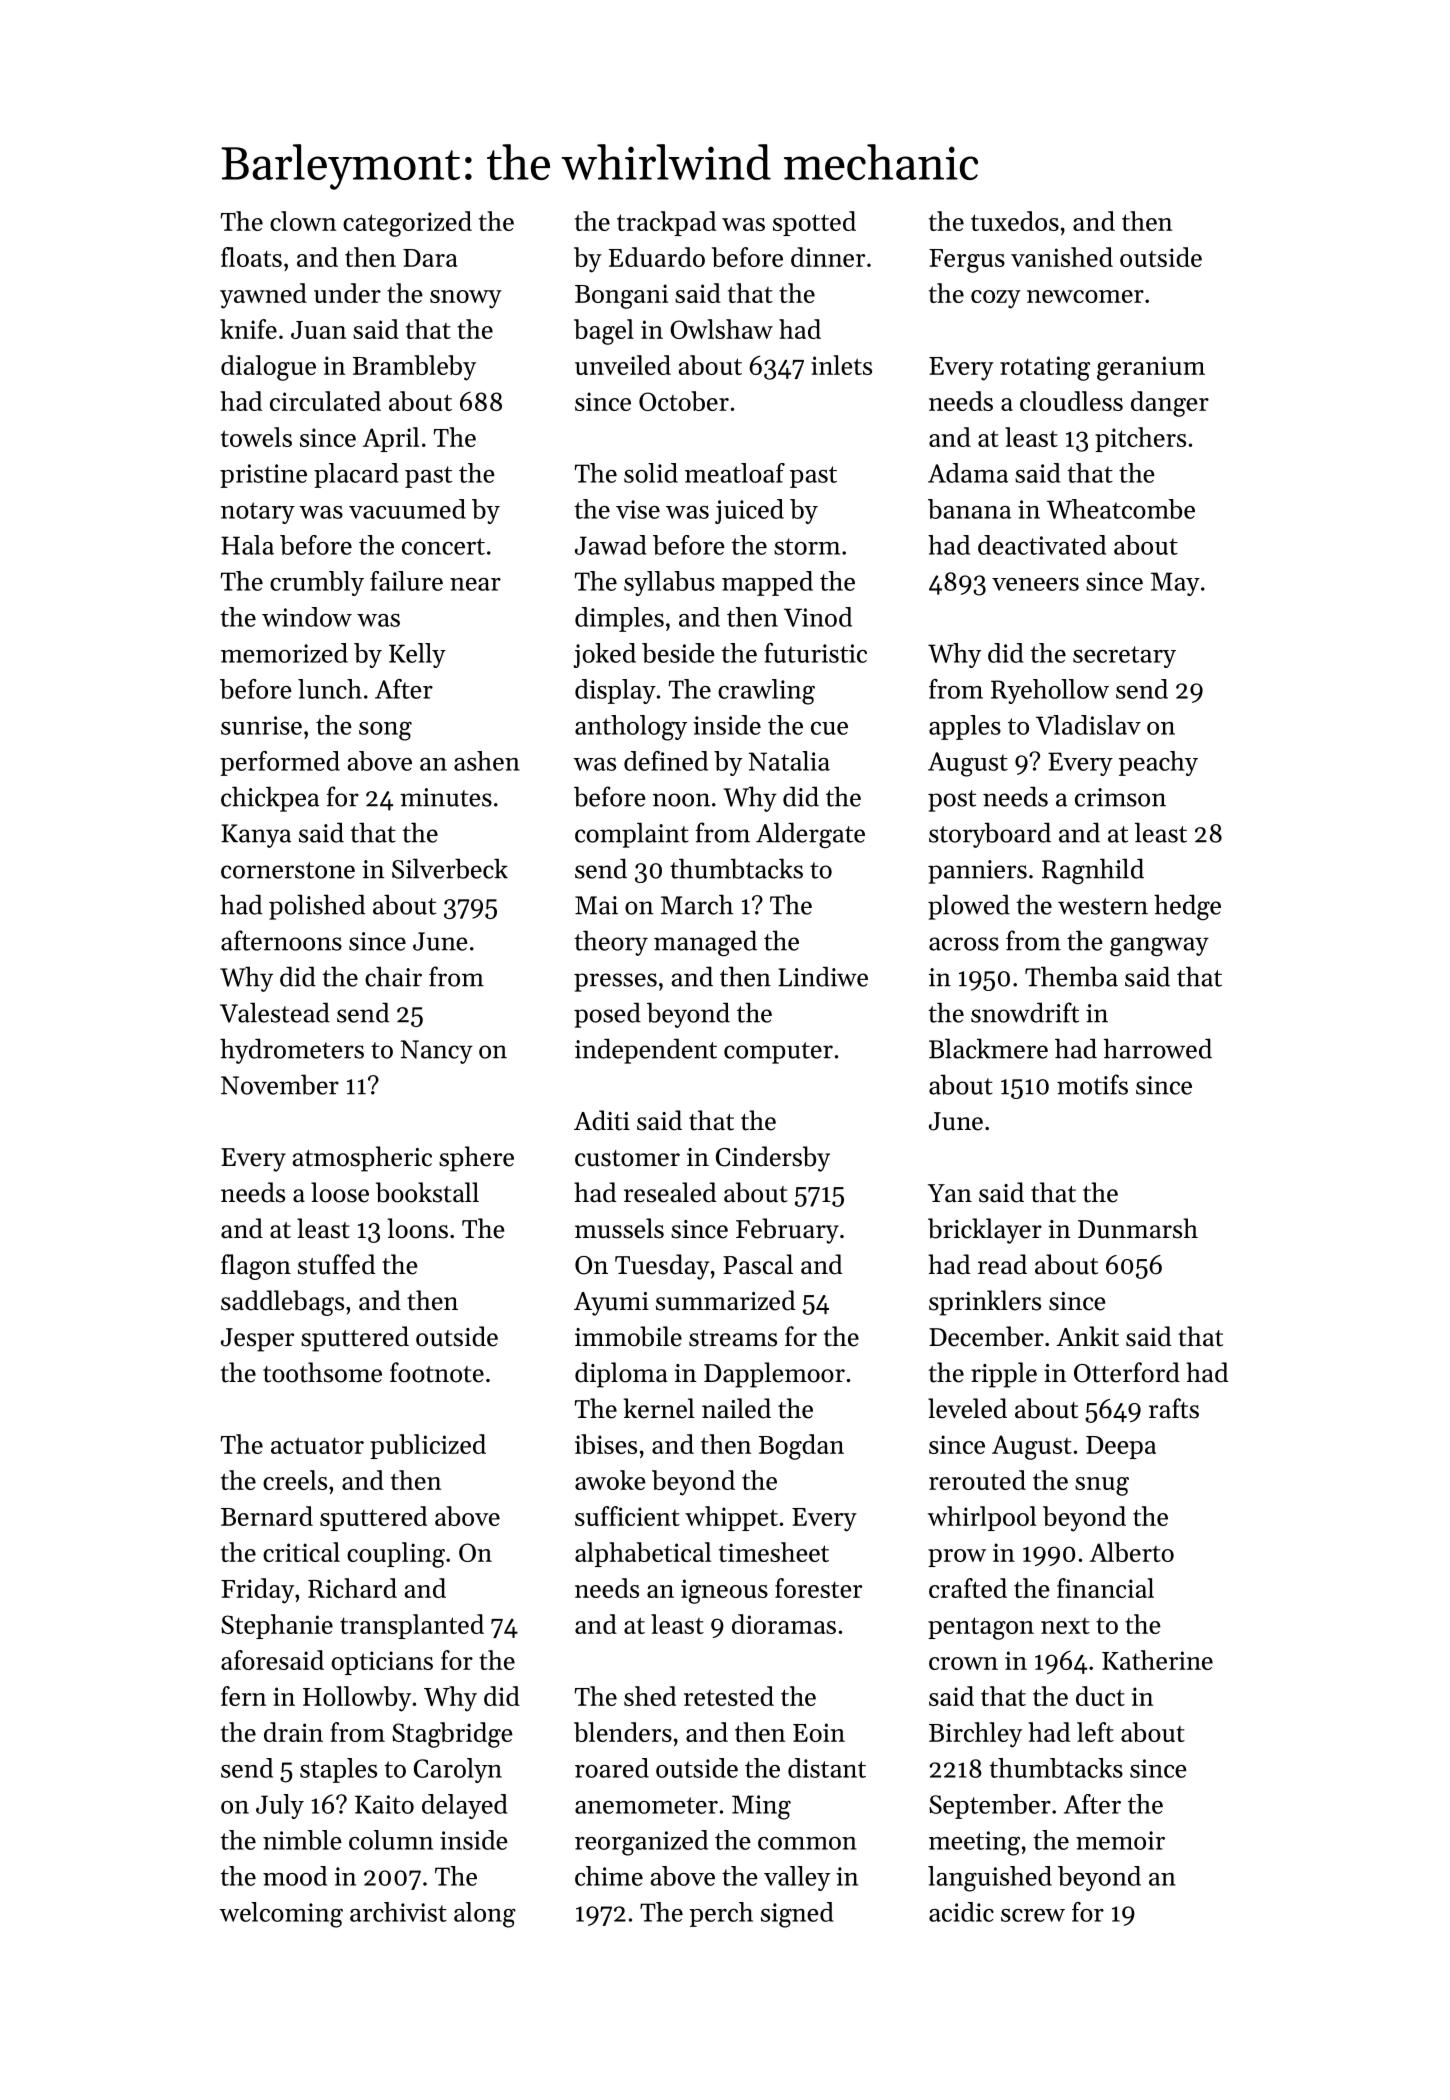  Describe the element at coordinates (430, 258) in the page. I see `Dara` at that location.
